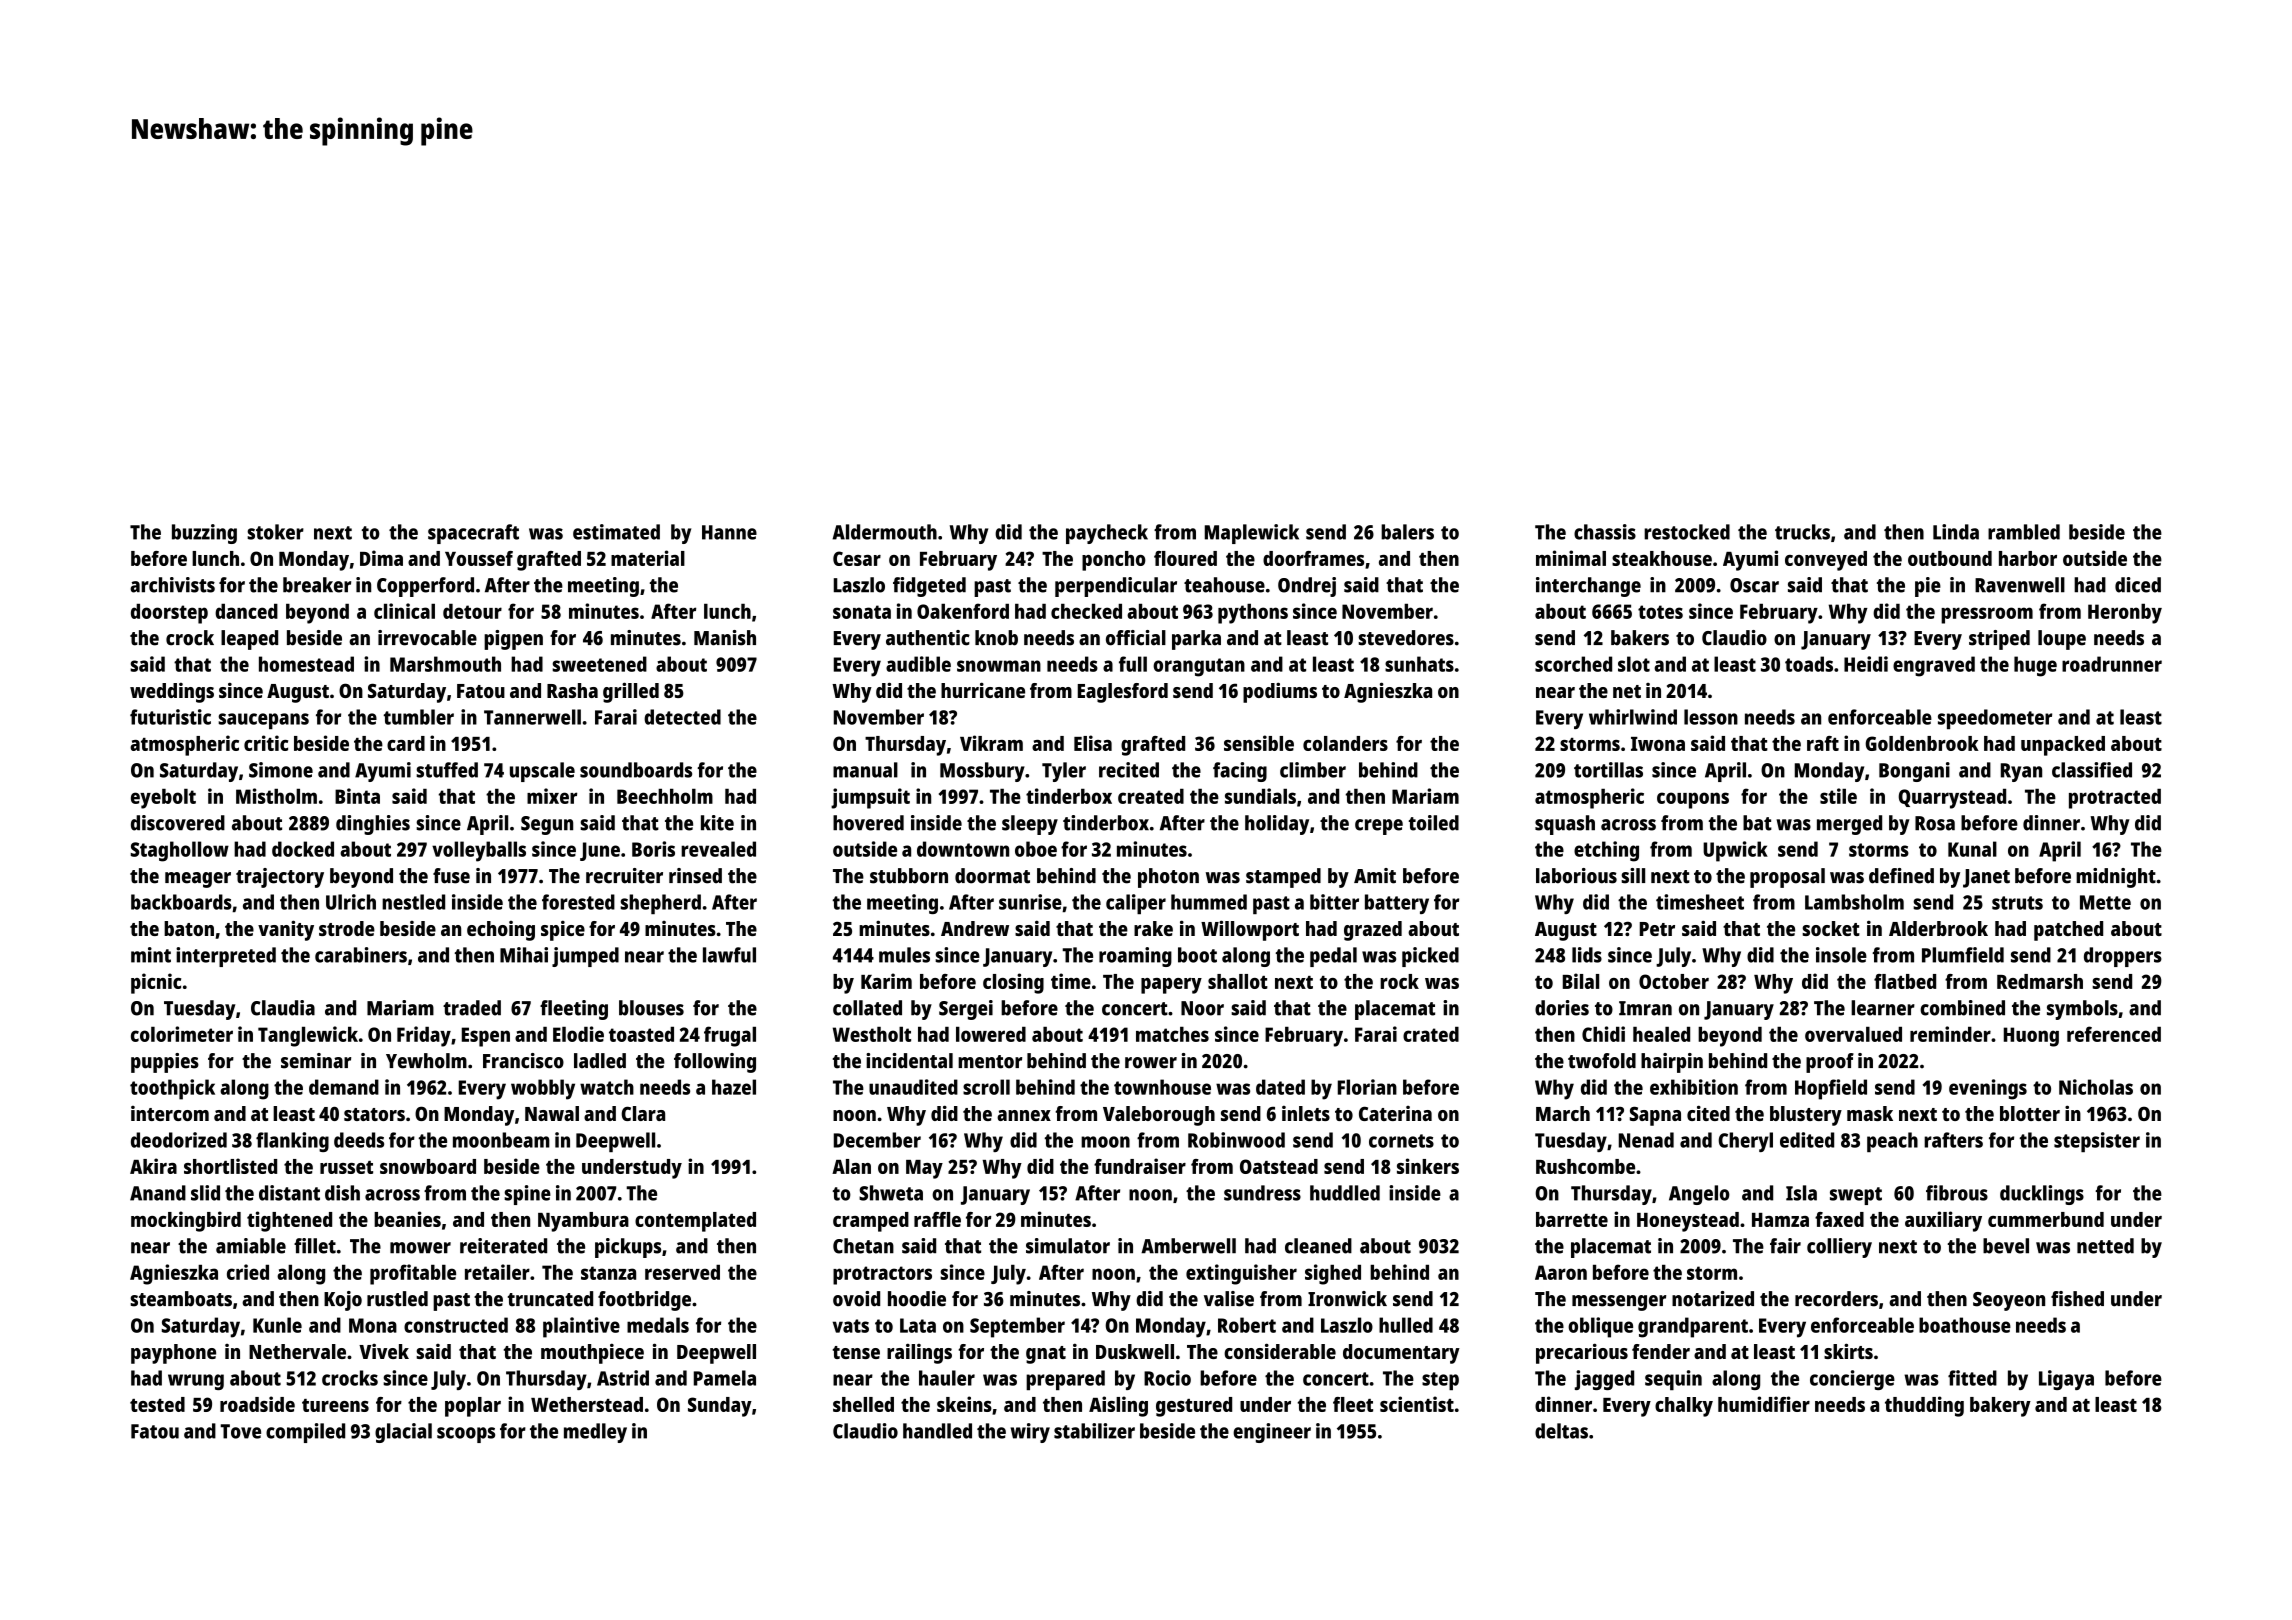  Describe the element at coordinates (1849, 825) in the screenshot. I see `merged` at that location.
